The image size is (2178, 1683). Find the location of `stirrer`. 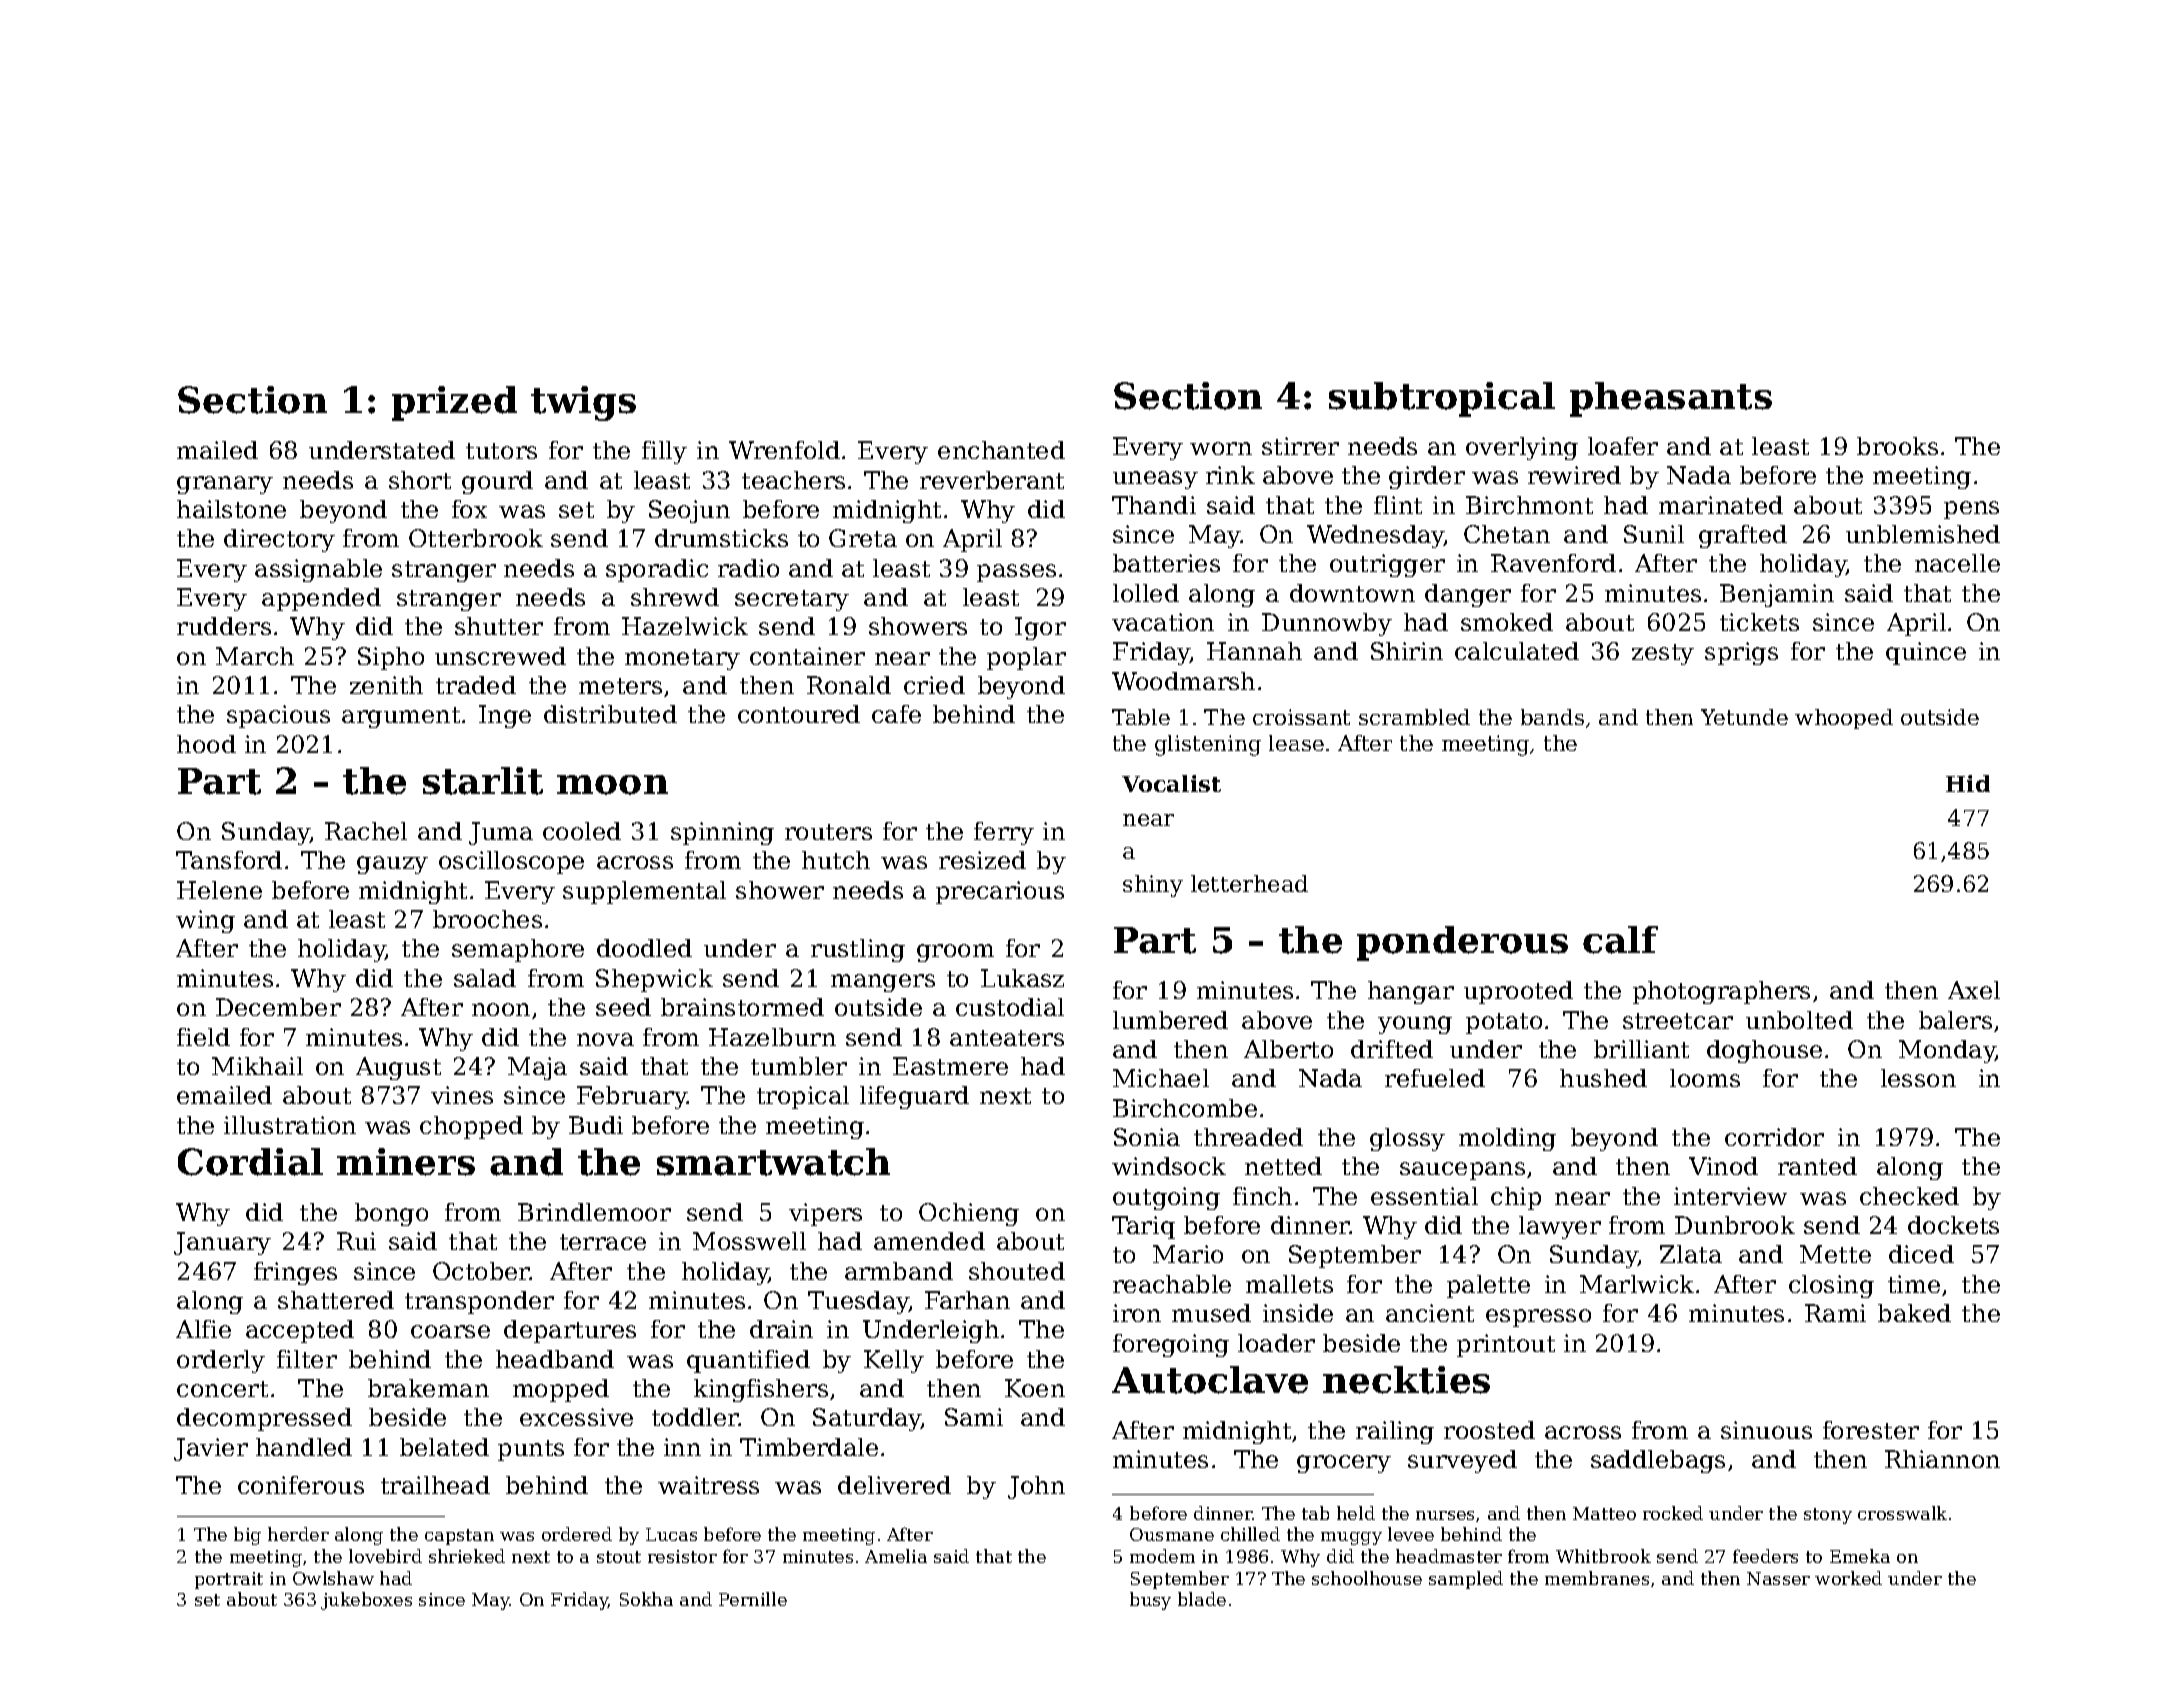

stirrer is located at coordinates (1300, 446).
